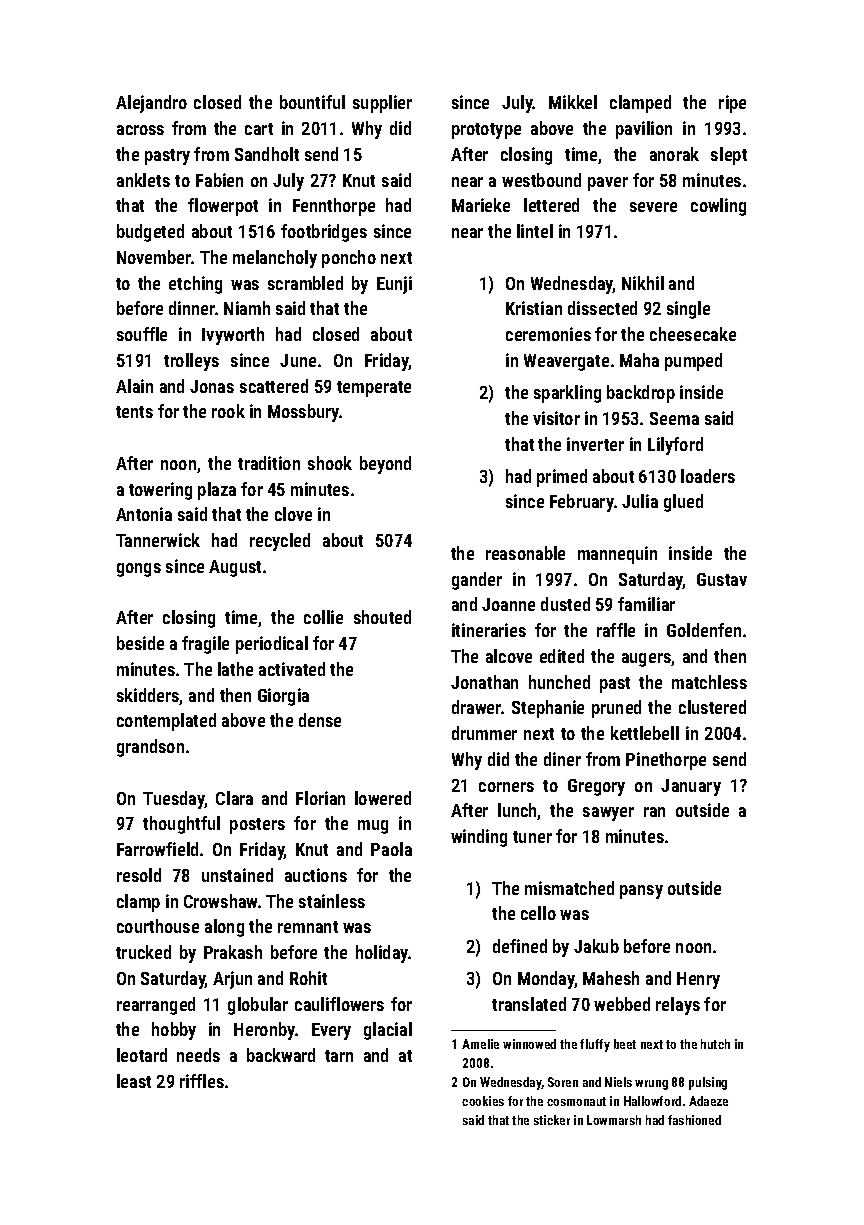 The width and height of the document is (864, 1225). I want to click on poncho, so click(349, 259).
